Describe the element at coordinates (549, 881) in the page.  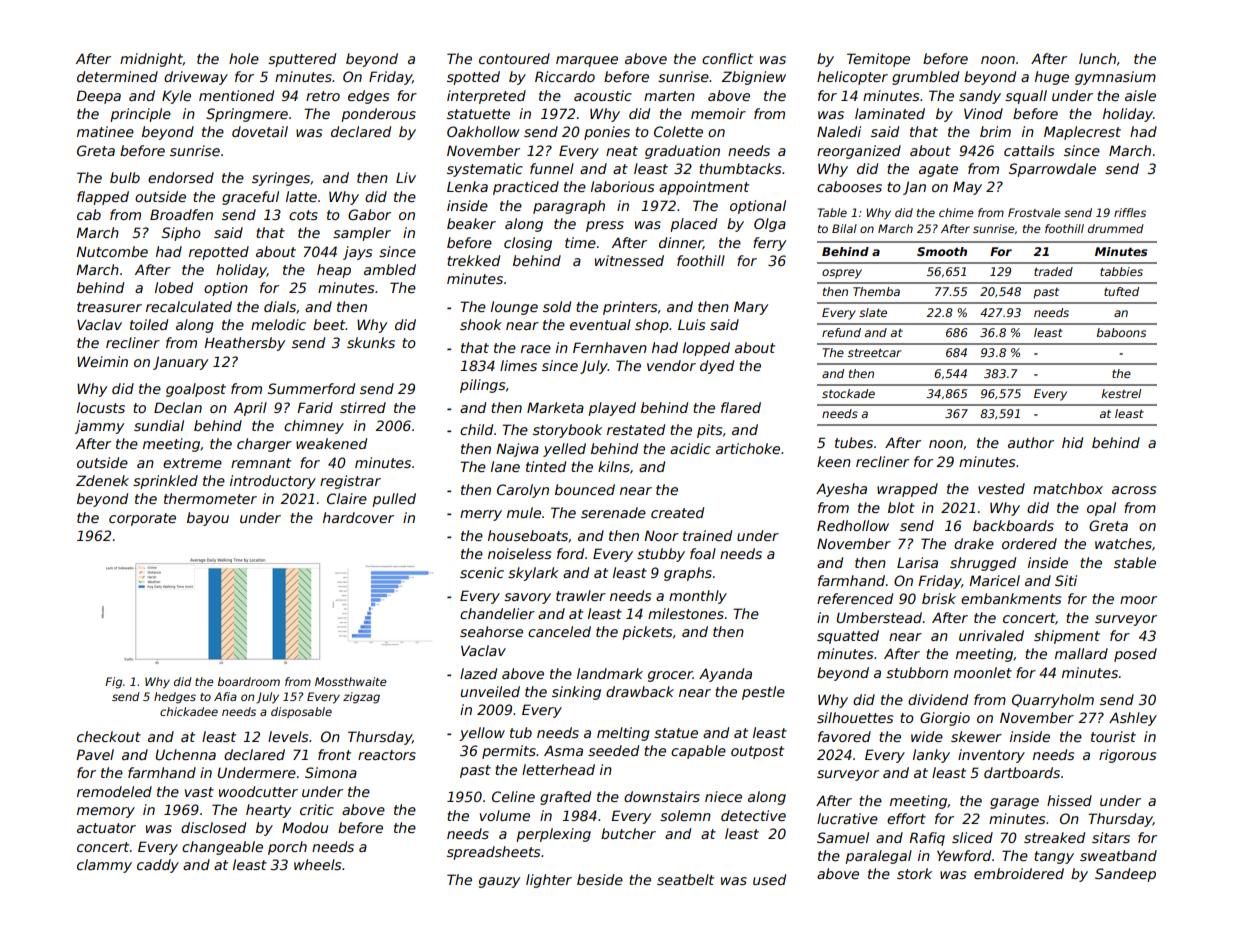
I see `lighter` at that location.
